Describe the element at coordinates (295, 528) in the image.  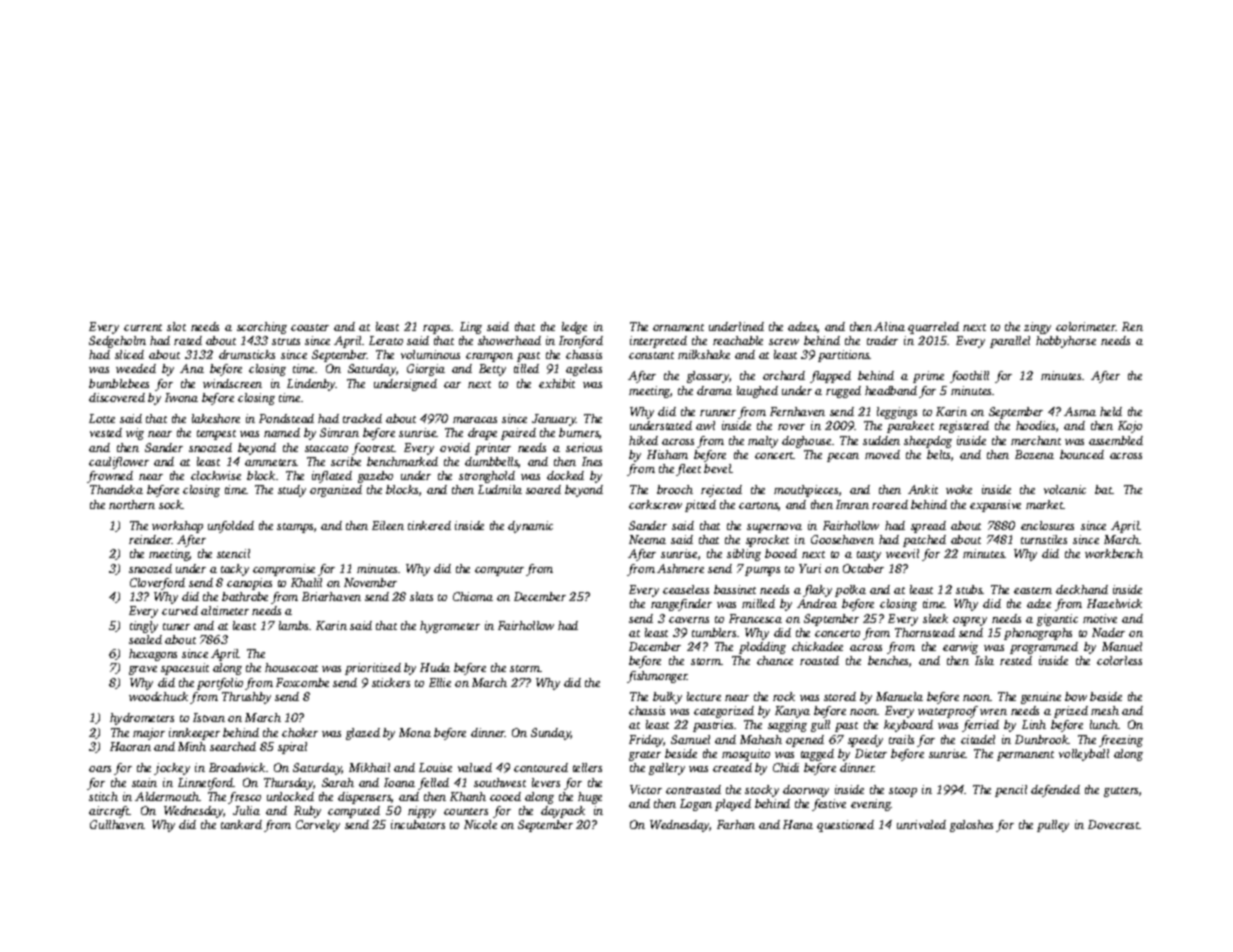
I see `stamps` at that location.
